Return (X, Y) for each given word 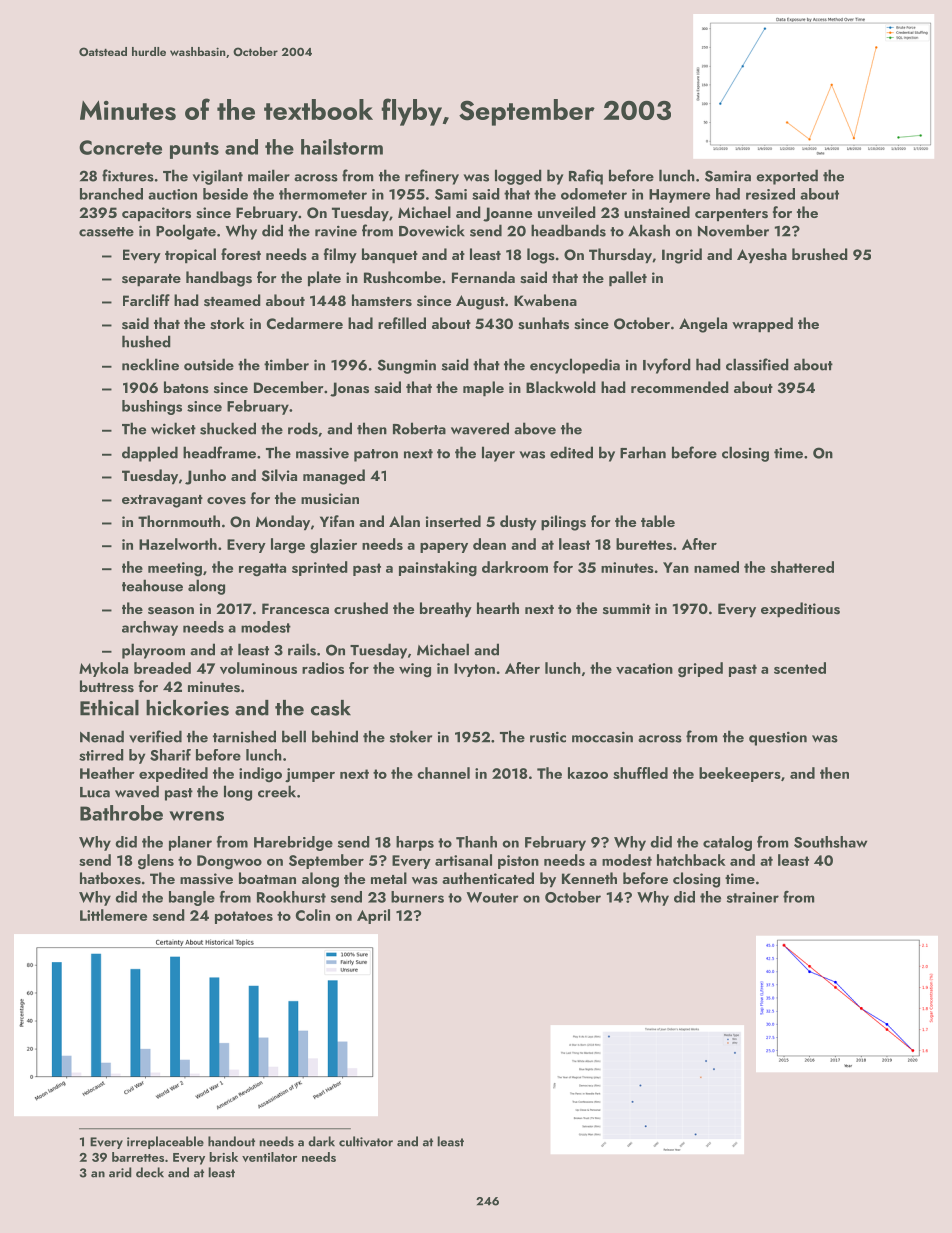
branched (111, 194)
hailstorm (342, 147)
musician (330, 499)
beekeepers (740, 774)
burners (417, 897)
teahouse (152, 585)
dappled (150, 454)
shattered (802, 567)
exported (787, 177)
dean (489, 544)
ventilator (269, 1157)
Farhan (643, 452)
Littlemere (113, 915)
